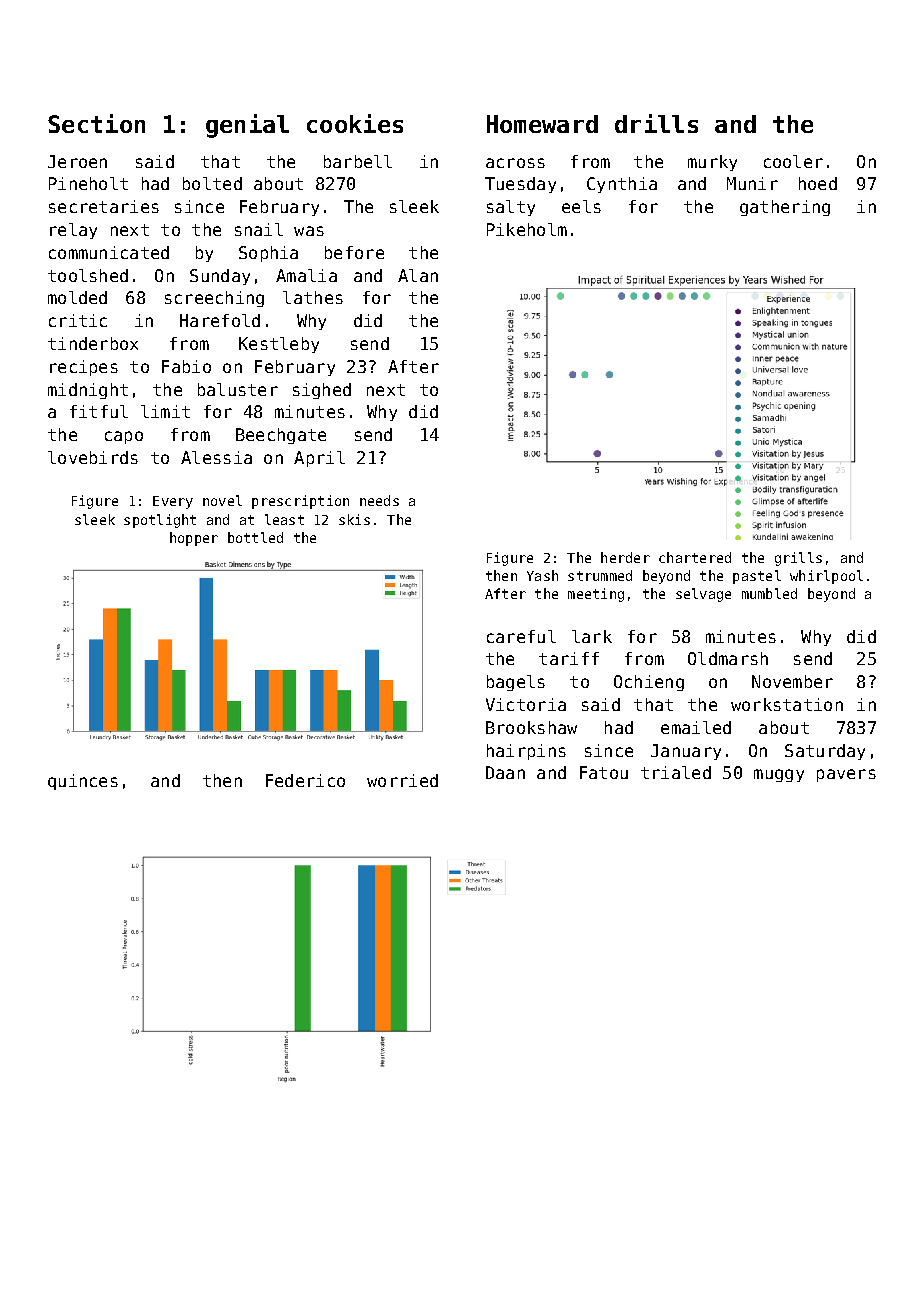 The height and width of the document is (1314, 924). Describe the element at coordinates (542, 124) in the document. I see `Homeward` at that location.
